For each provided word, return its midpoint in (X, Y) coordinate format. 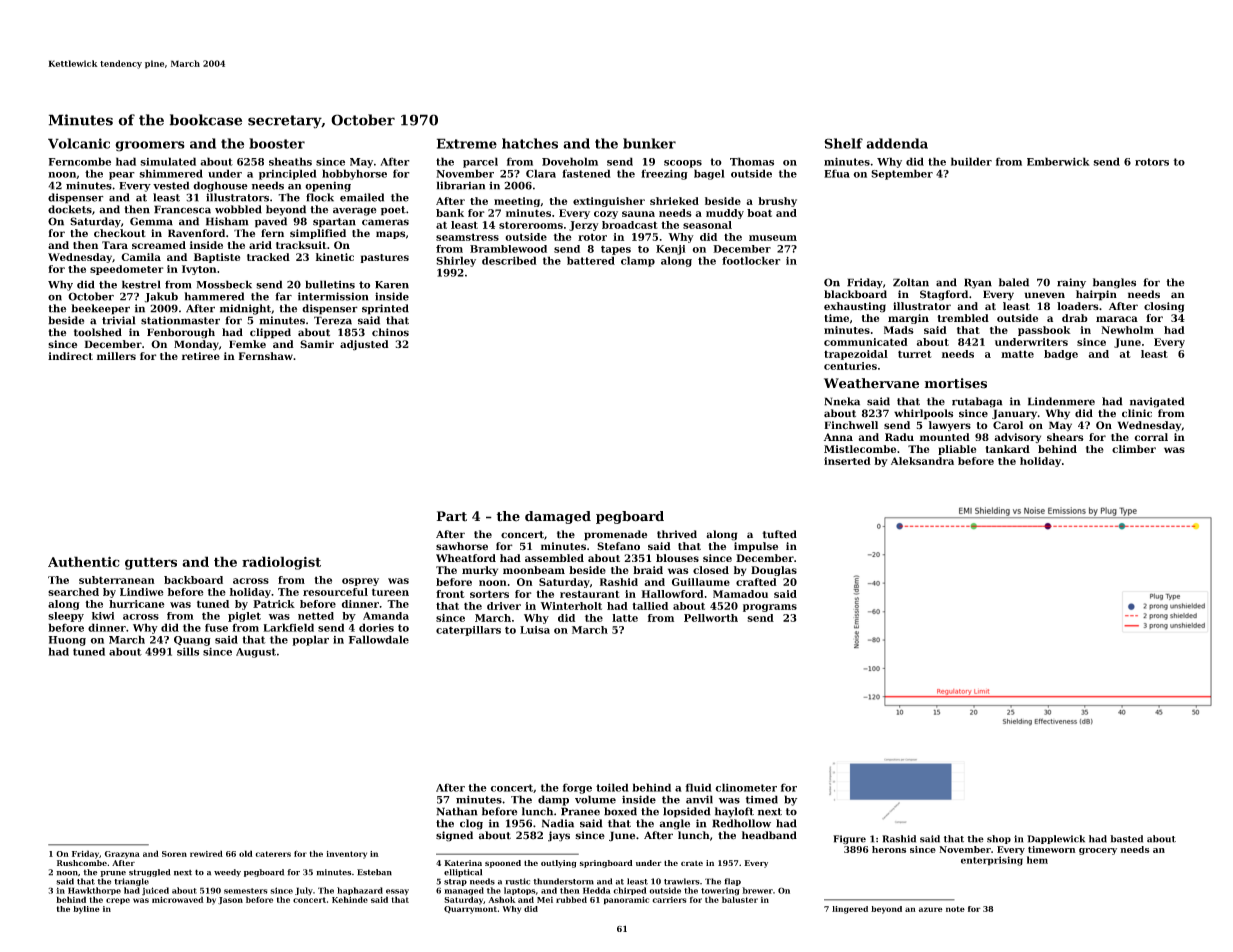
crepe (118, 901)
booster (277, 143)
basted (1126, 839)
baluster (740, 899)
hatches (530, 143)
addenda (897, 143)
